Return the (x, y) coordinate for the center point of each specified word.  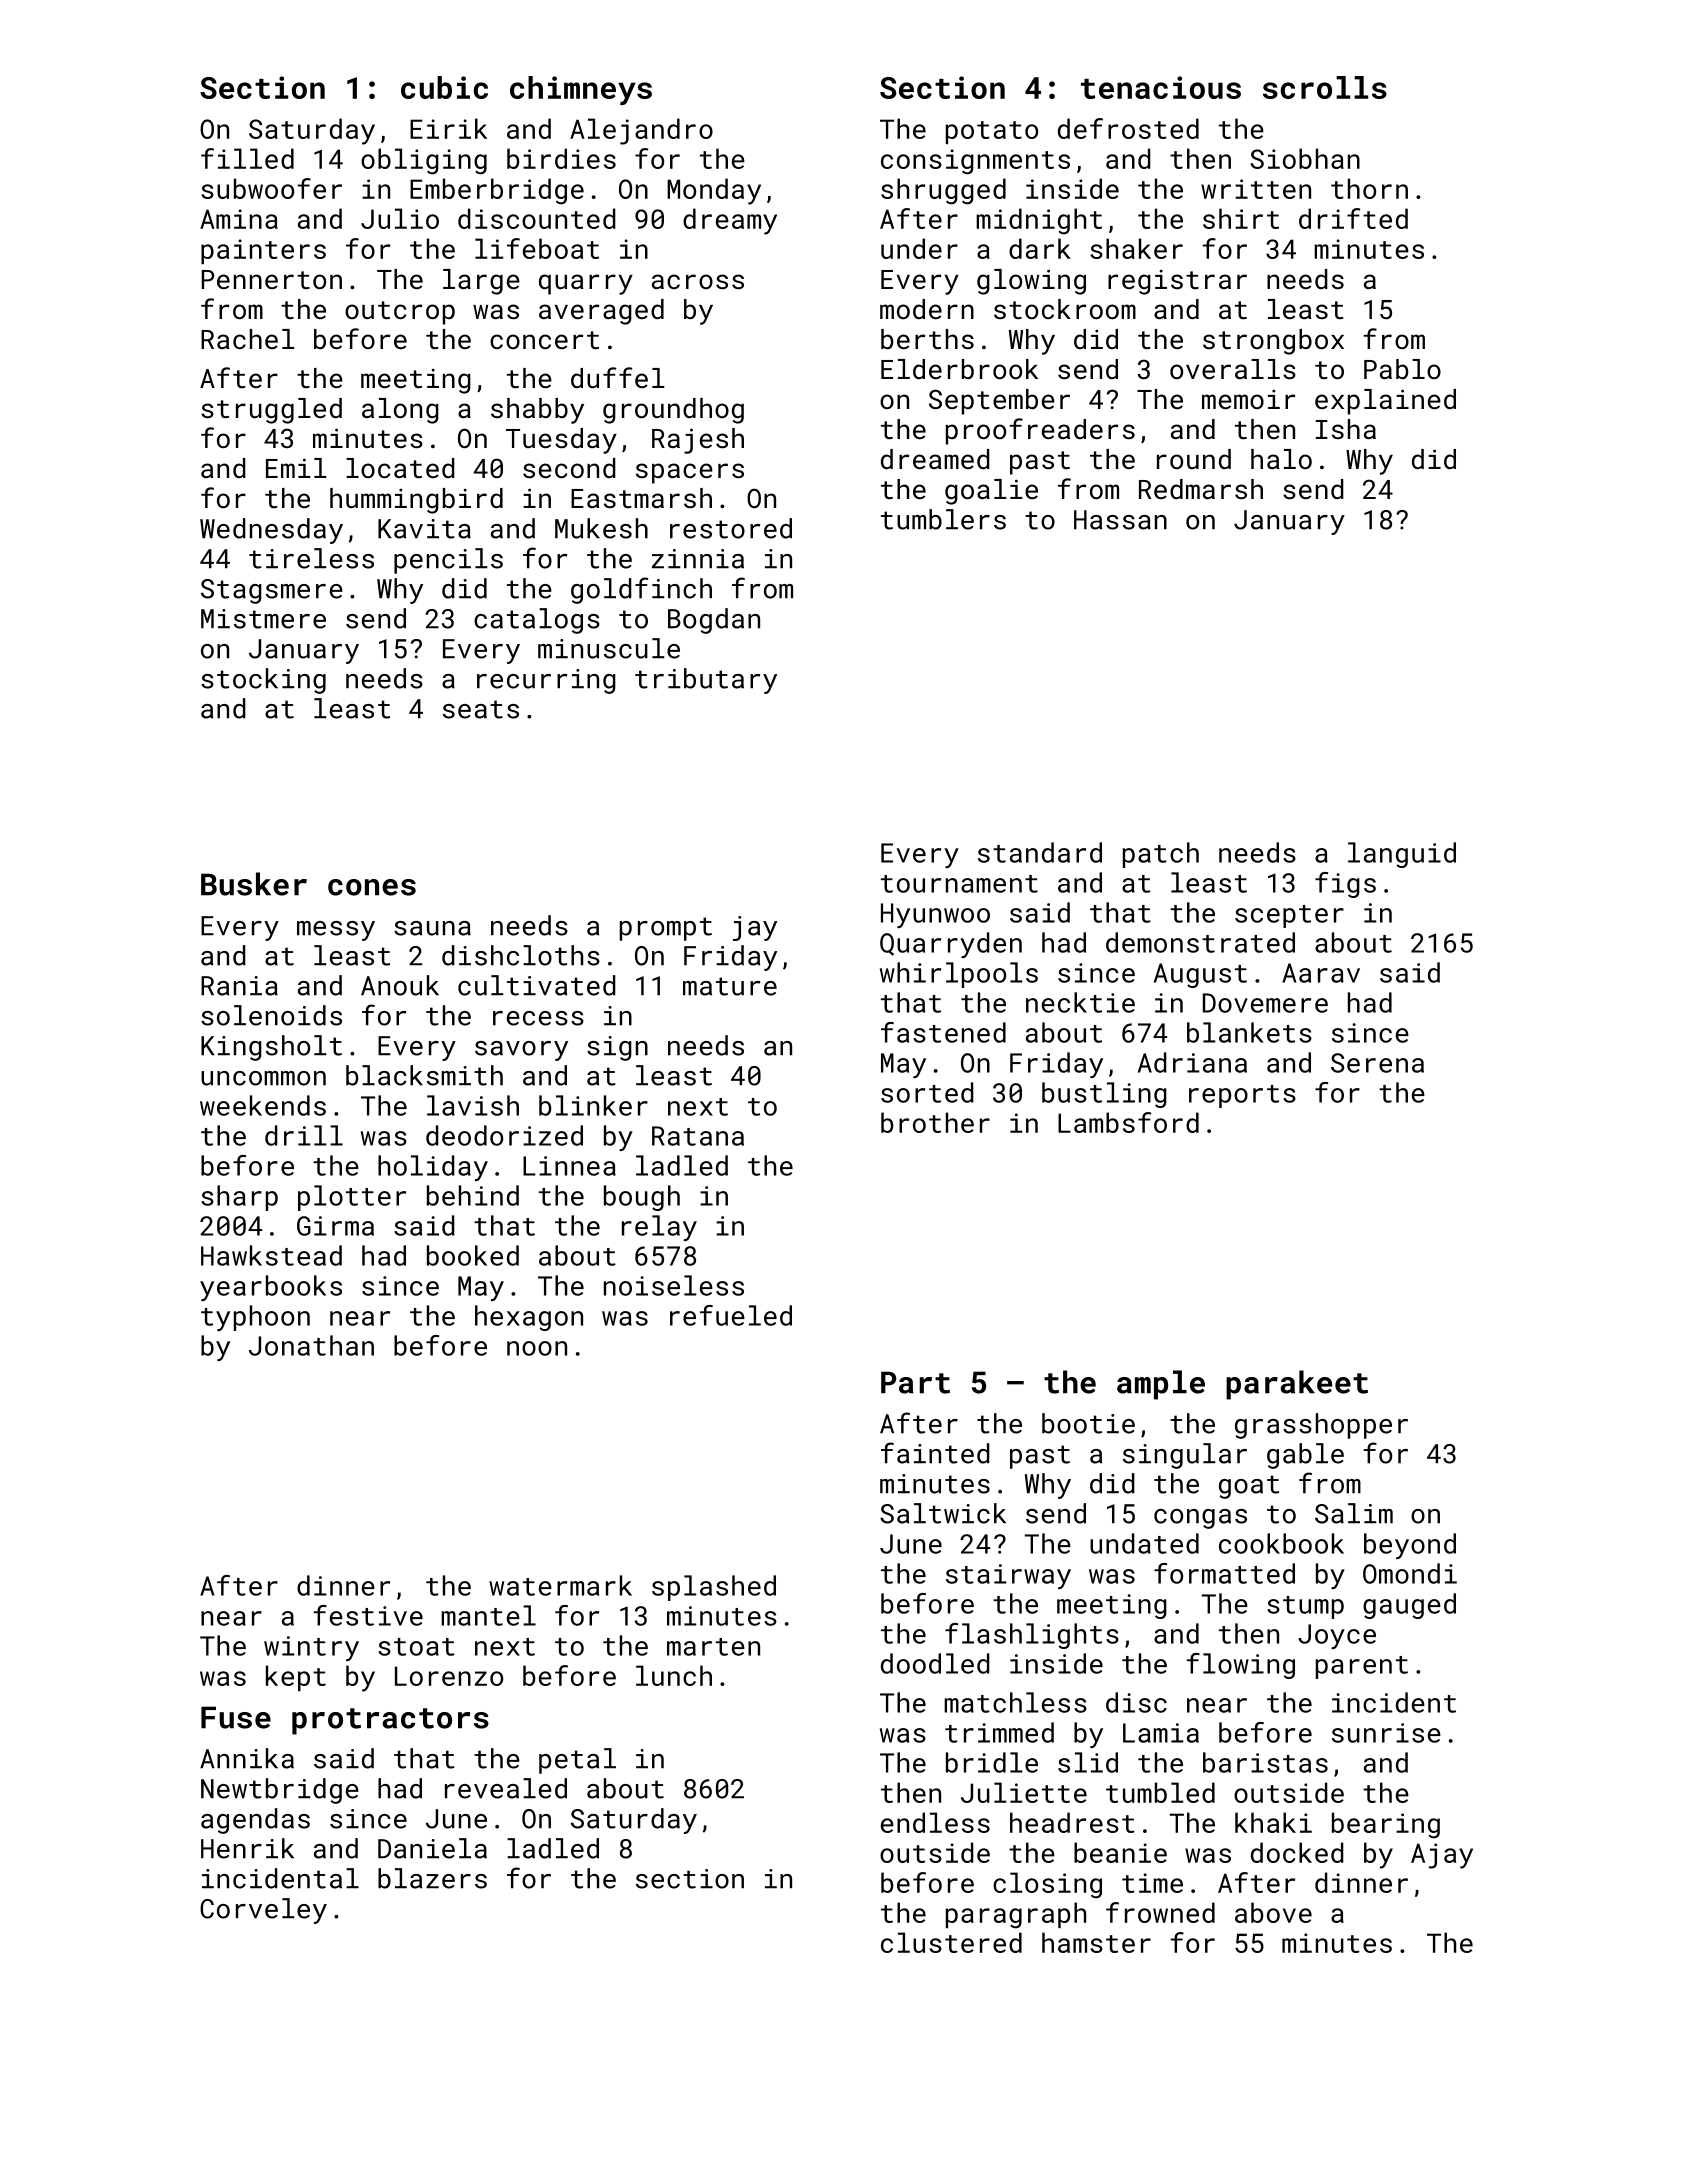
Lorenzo (449, 1676)
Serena (1377, 1063)
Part (915, 1382)
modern (927, 309)
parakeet (1297, 1385)
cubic (444, 87)
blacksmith (424, 1075)
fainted (935, 1453)
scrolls (1325, 87)
